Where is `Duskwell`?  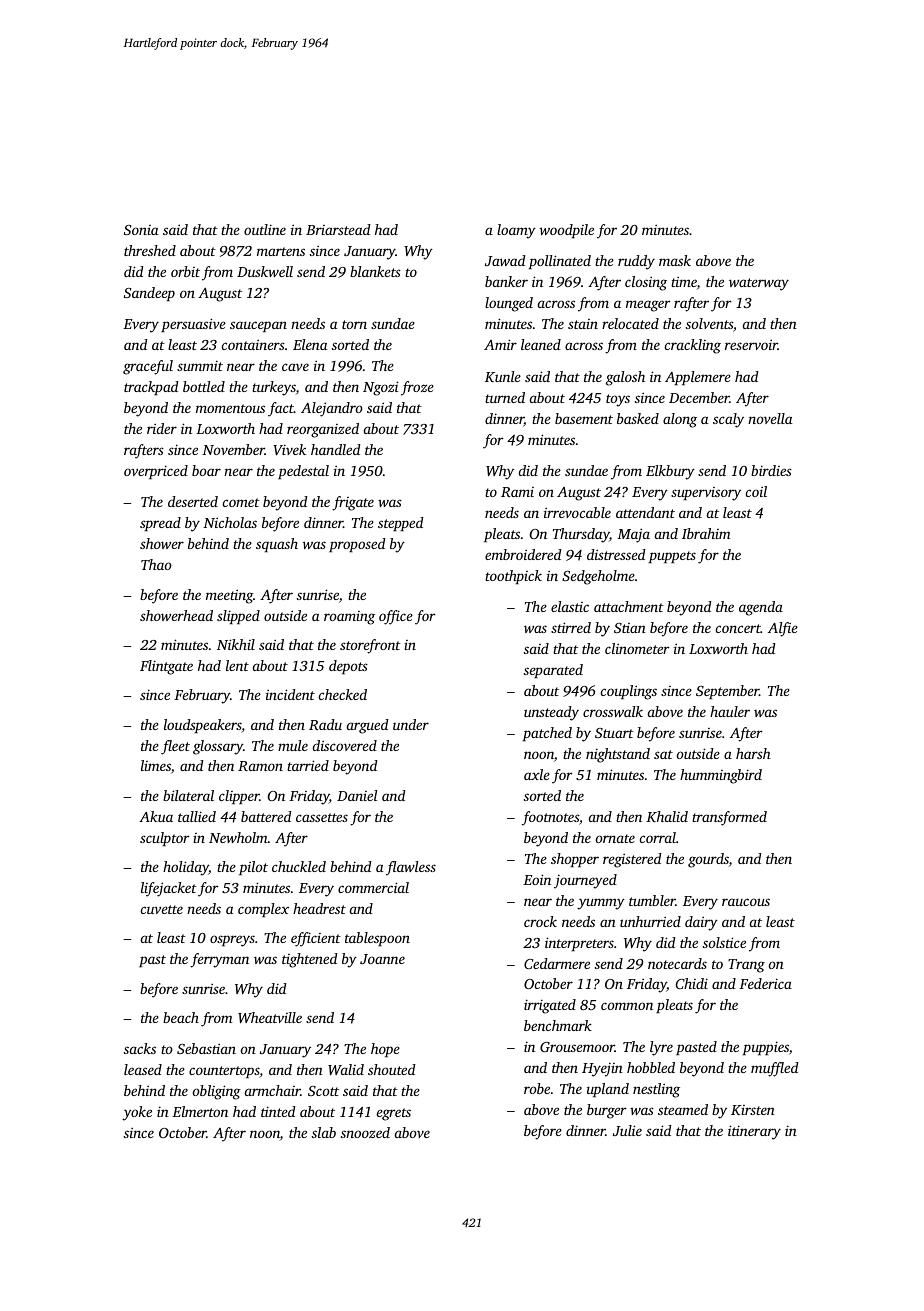 Duskwell is located at coordinates (265, 271).
